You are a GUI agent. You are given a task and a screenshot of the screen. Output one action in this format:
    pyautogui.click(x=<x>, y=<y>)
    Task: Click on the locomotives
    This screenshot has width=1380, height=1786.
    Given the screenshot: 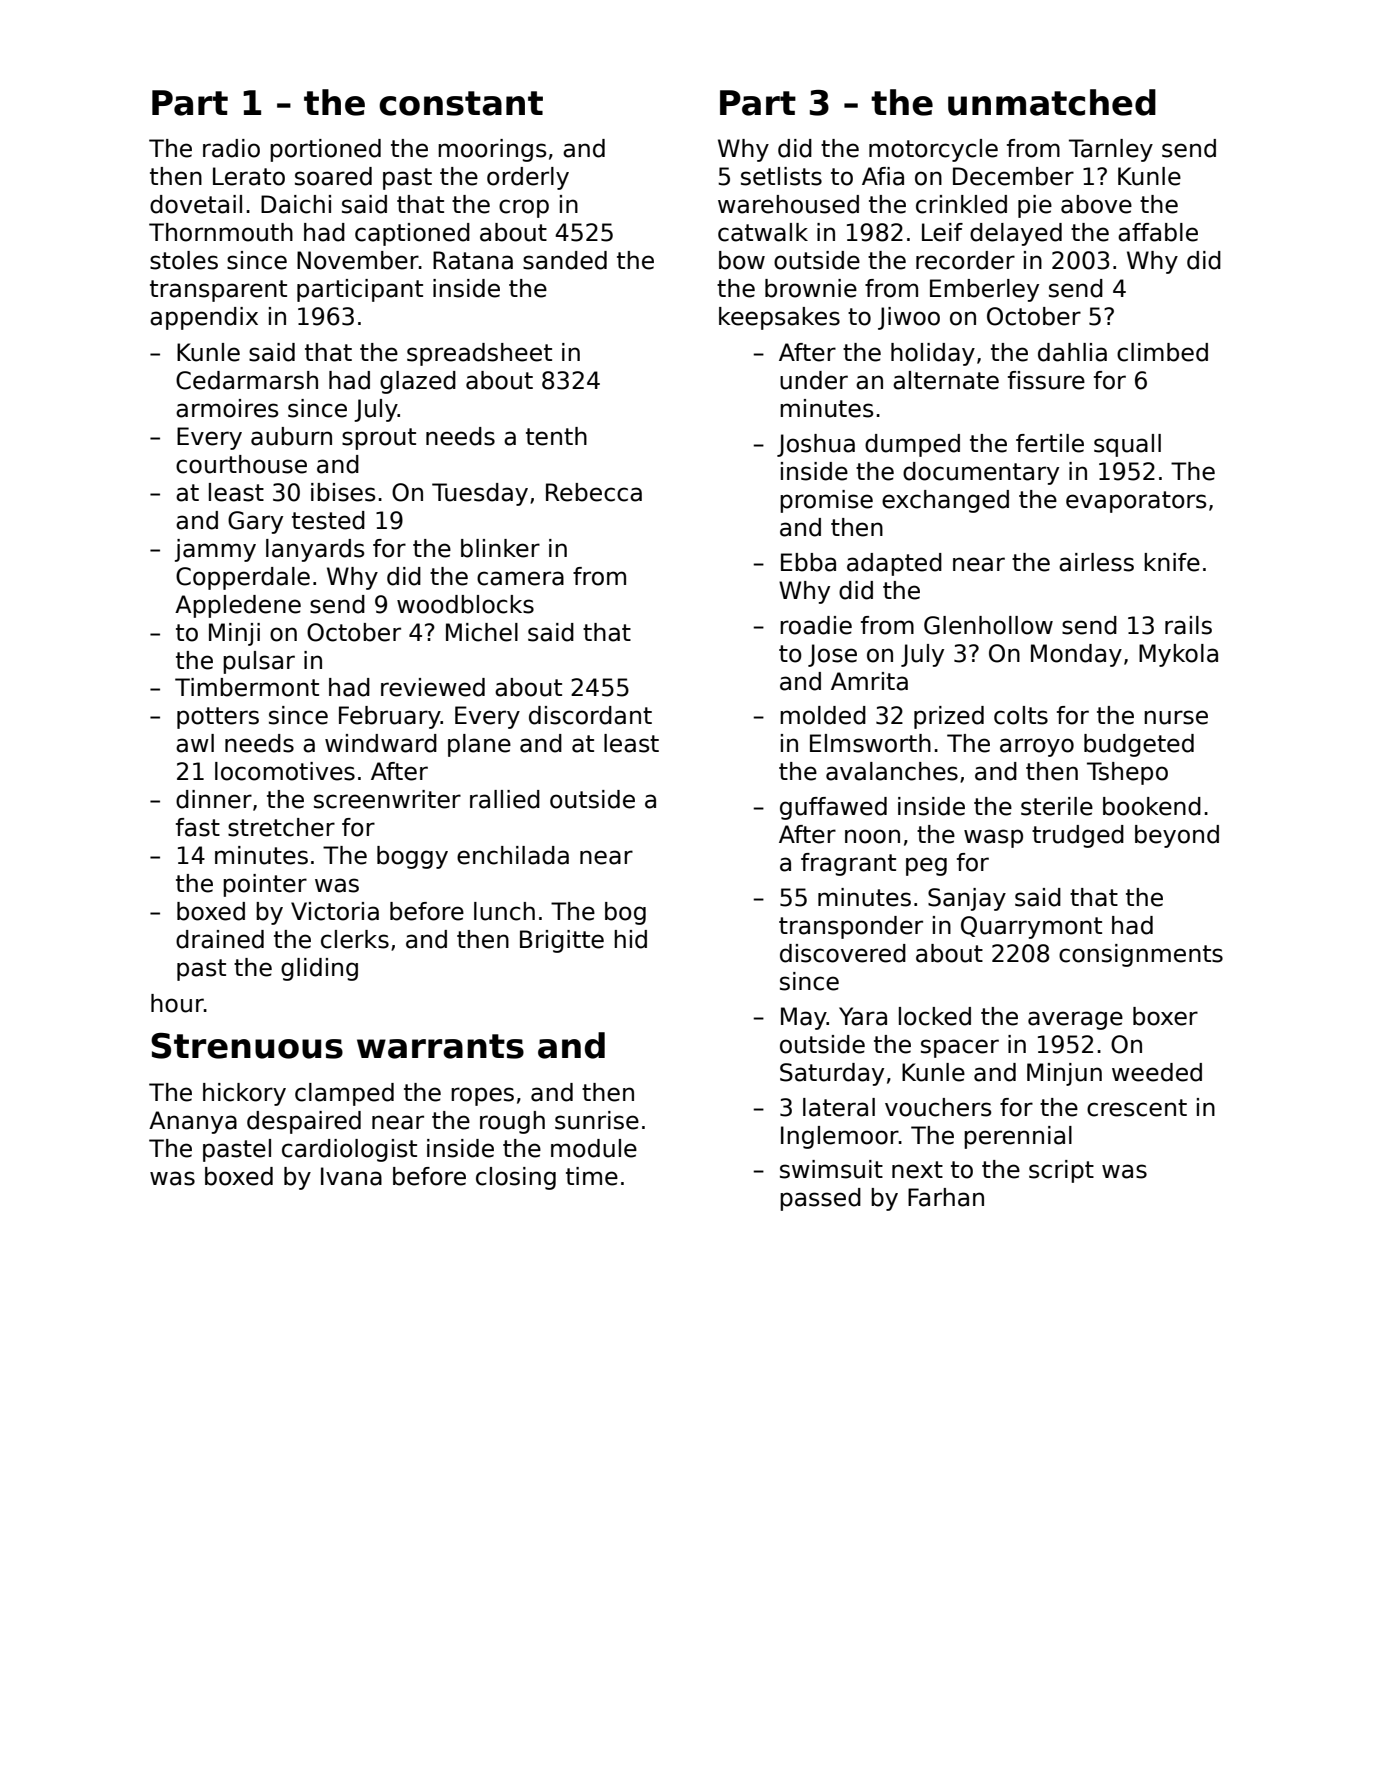 What is the action you would take?
    pyautogui.click(x=285, y=771)
